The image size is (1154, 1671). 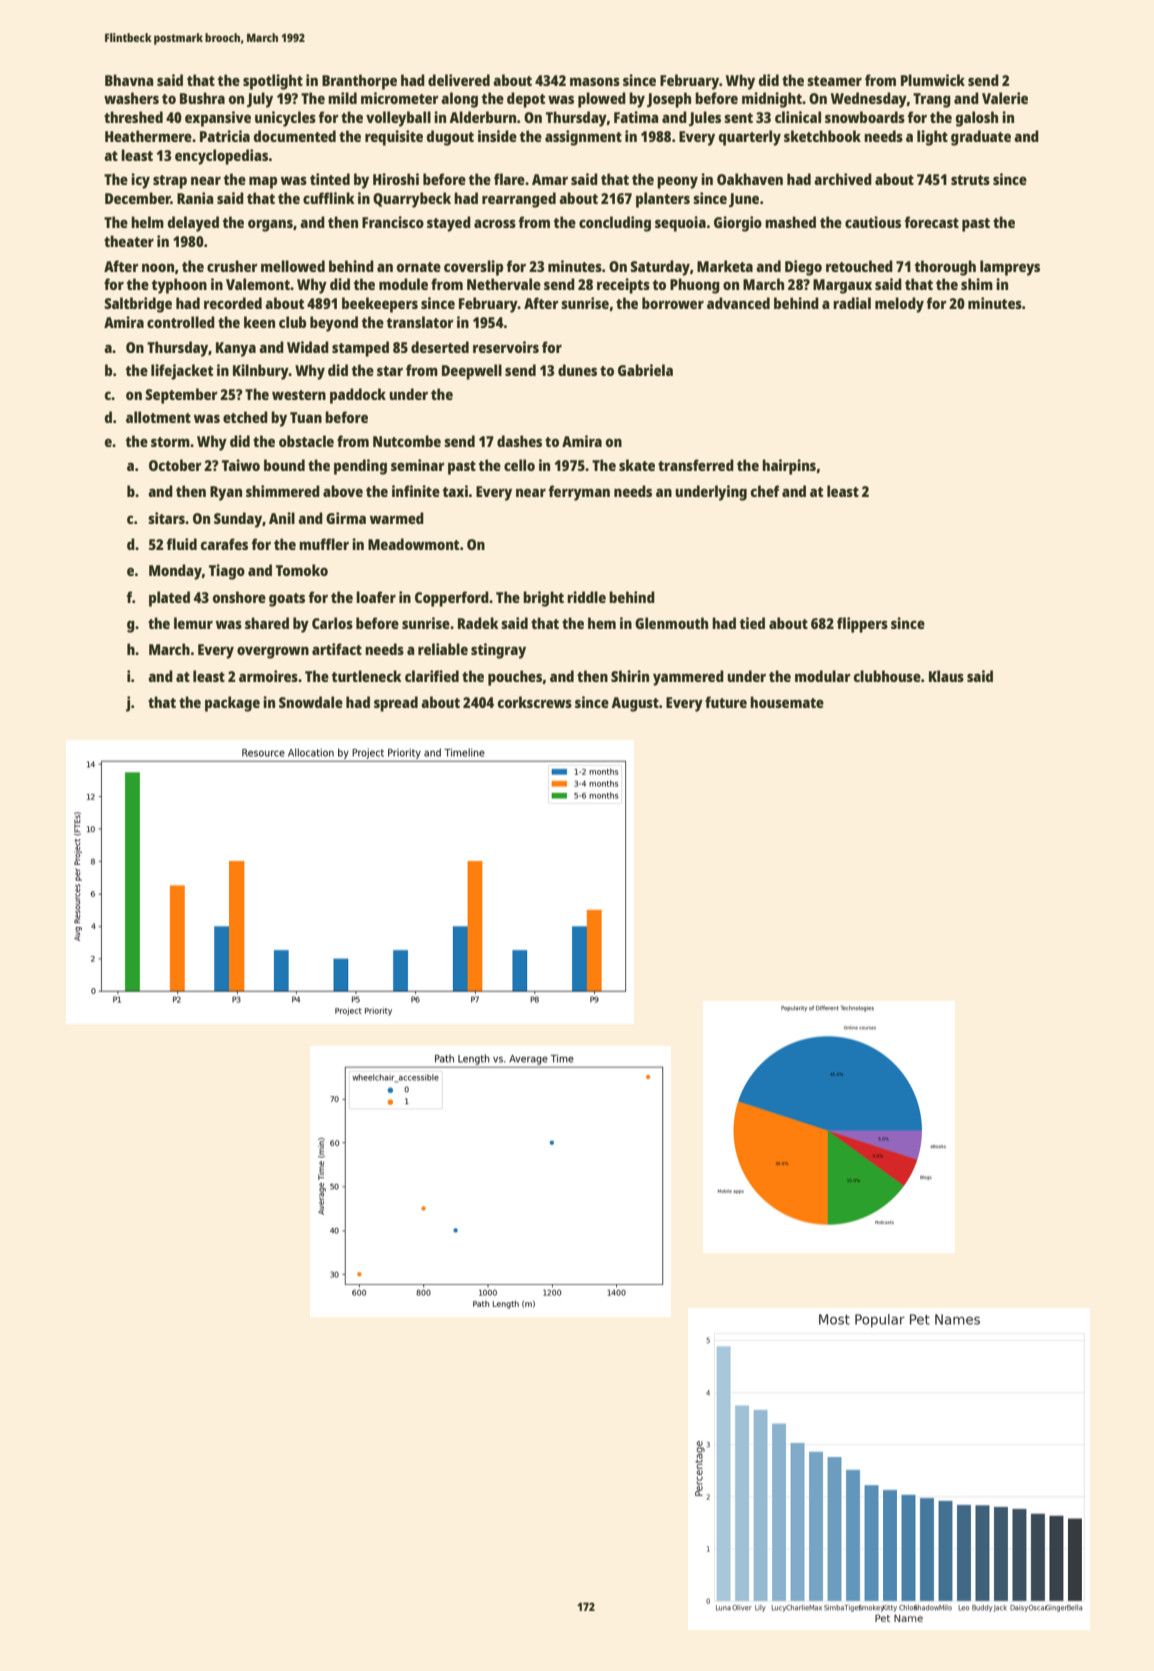 I want to click on package, so click(x=232, y=704).
